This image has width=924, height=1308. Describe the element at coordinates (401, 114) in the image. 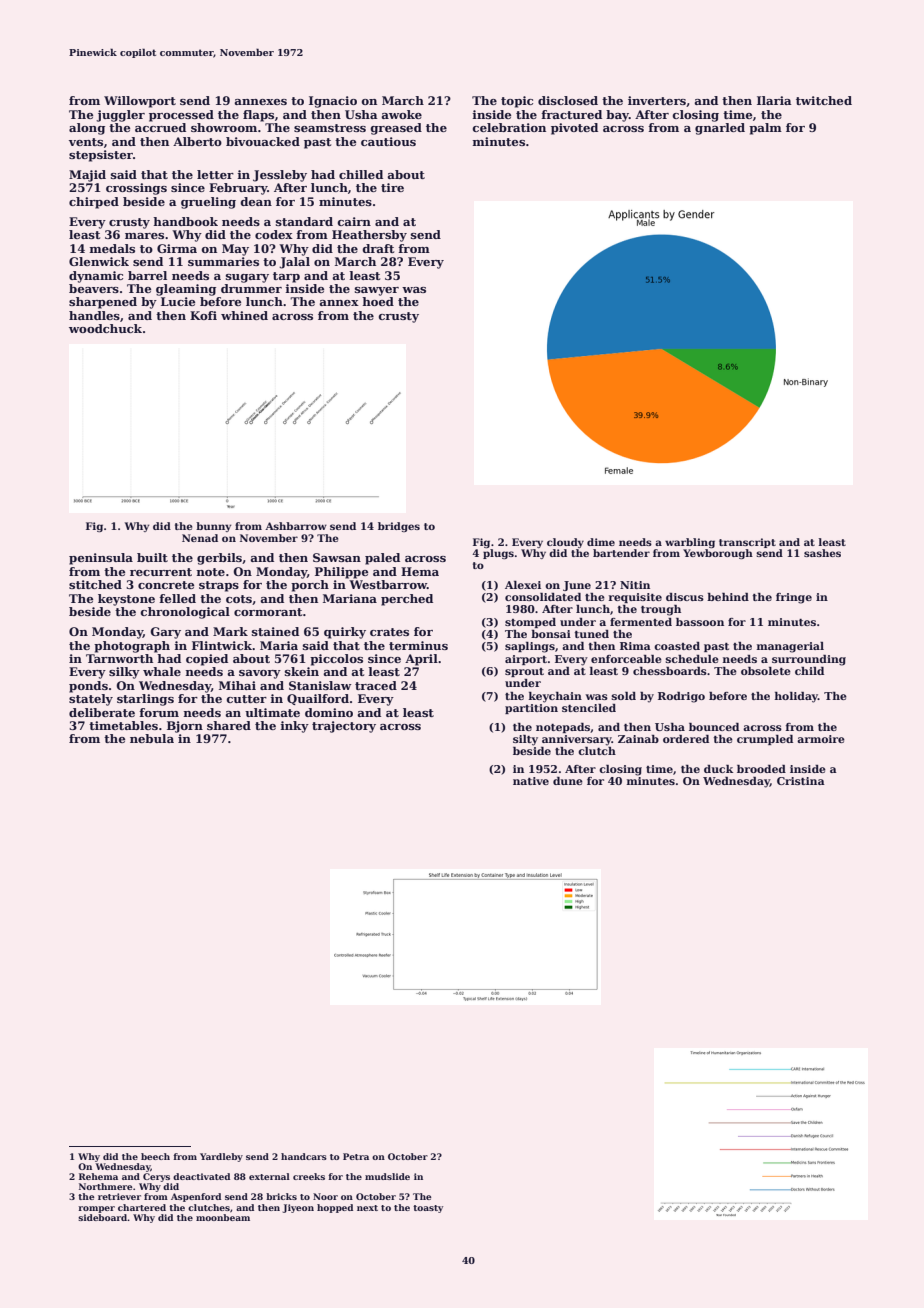

I see `awoke` at that location.
